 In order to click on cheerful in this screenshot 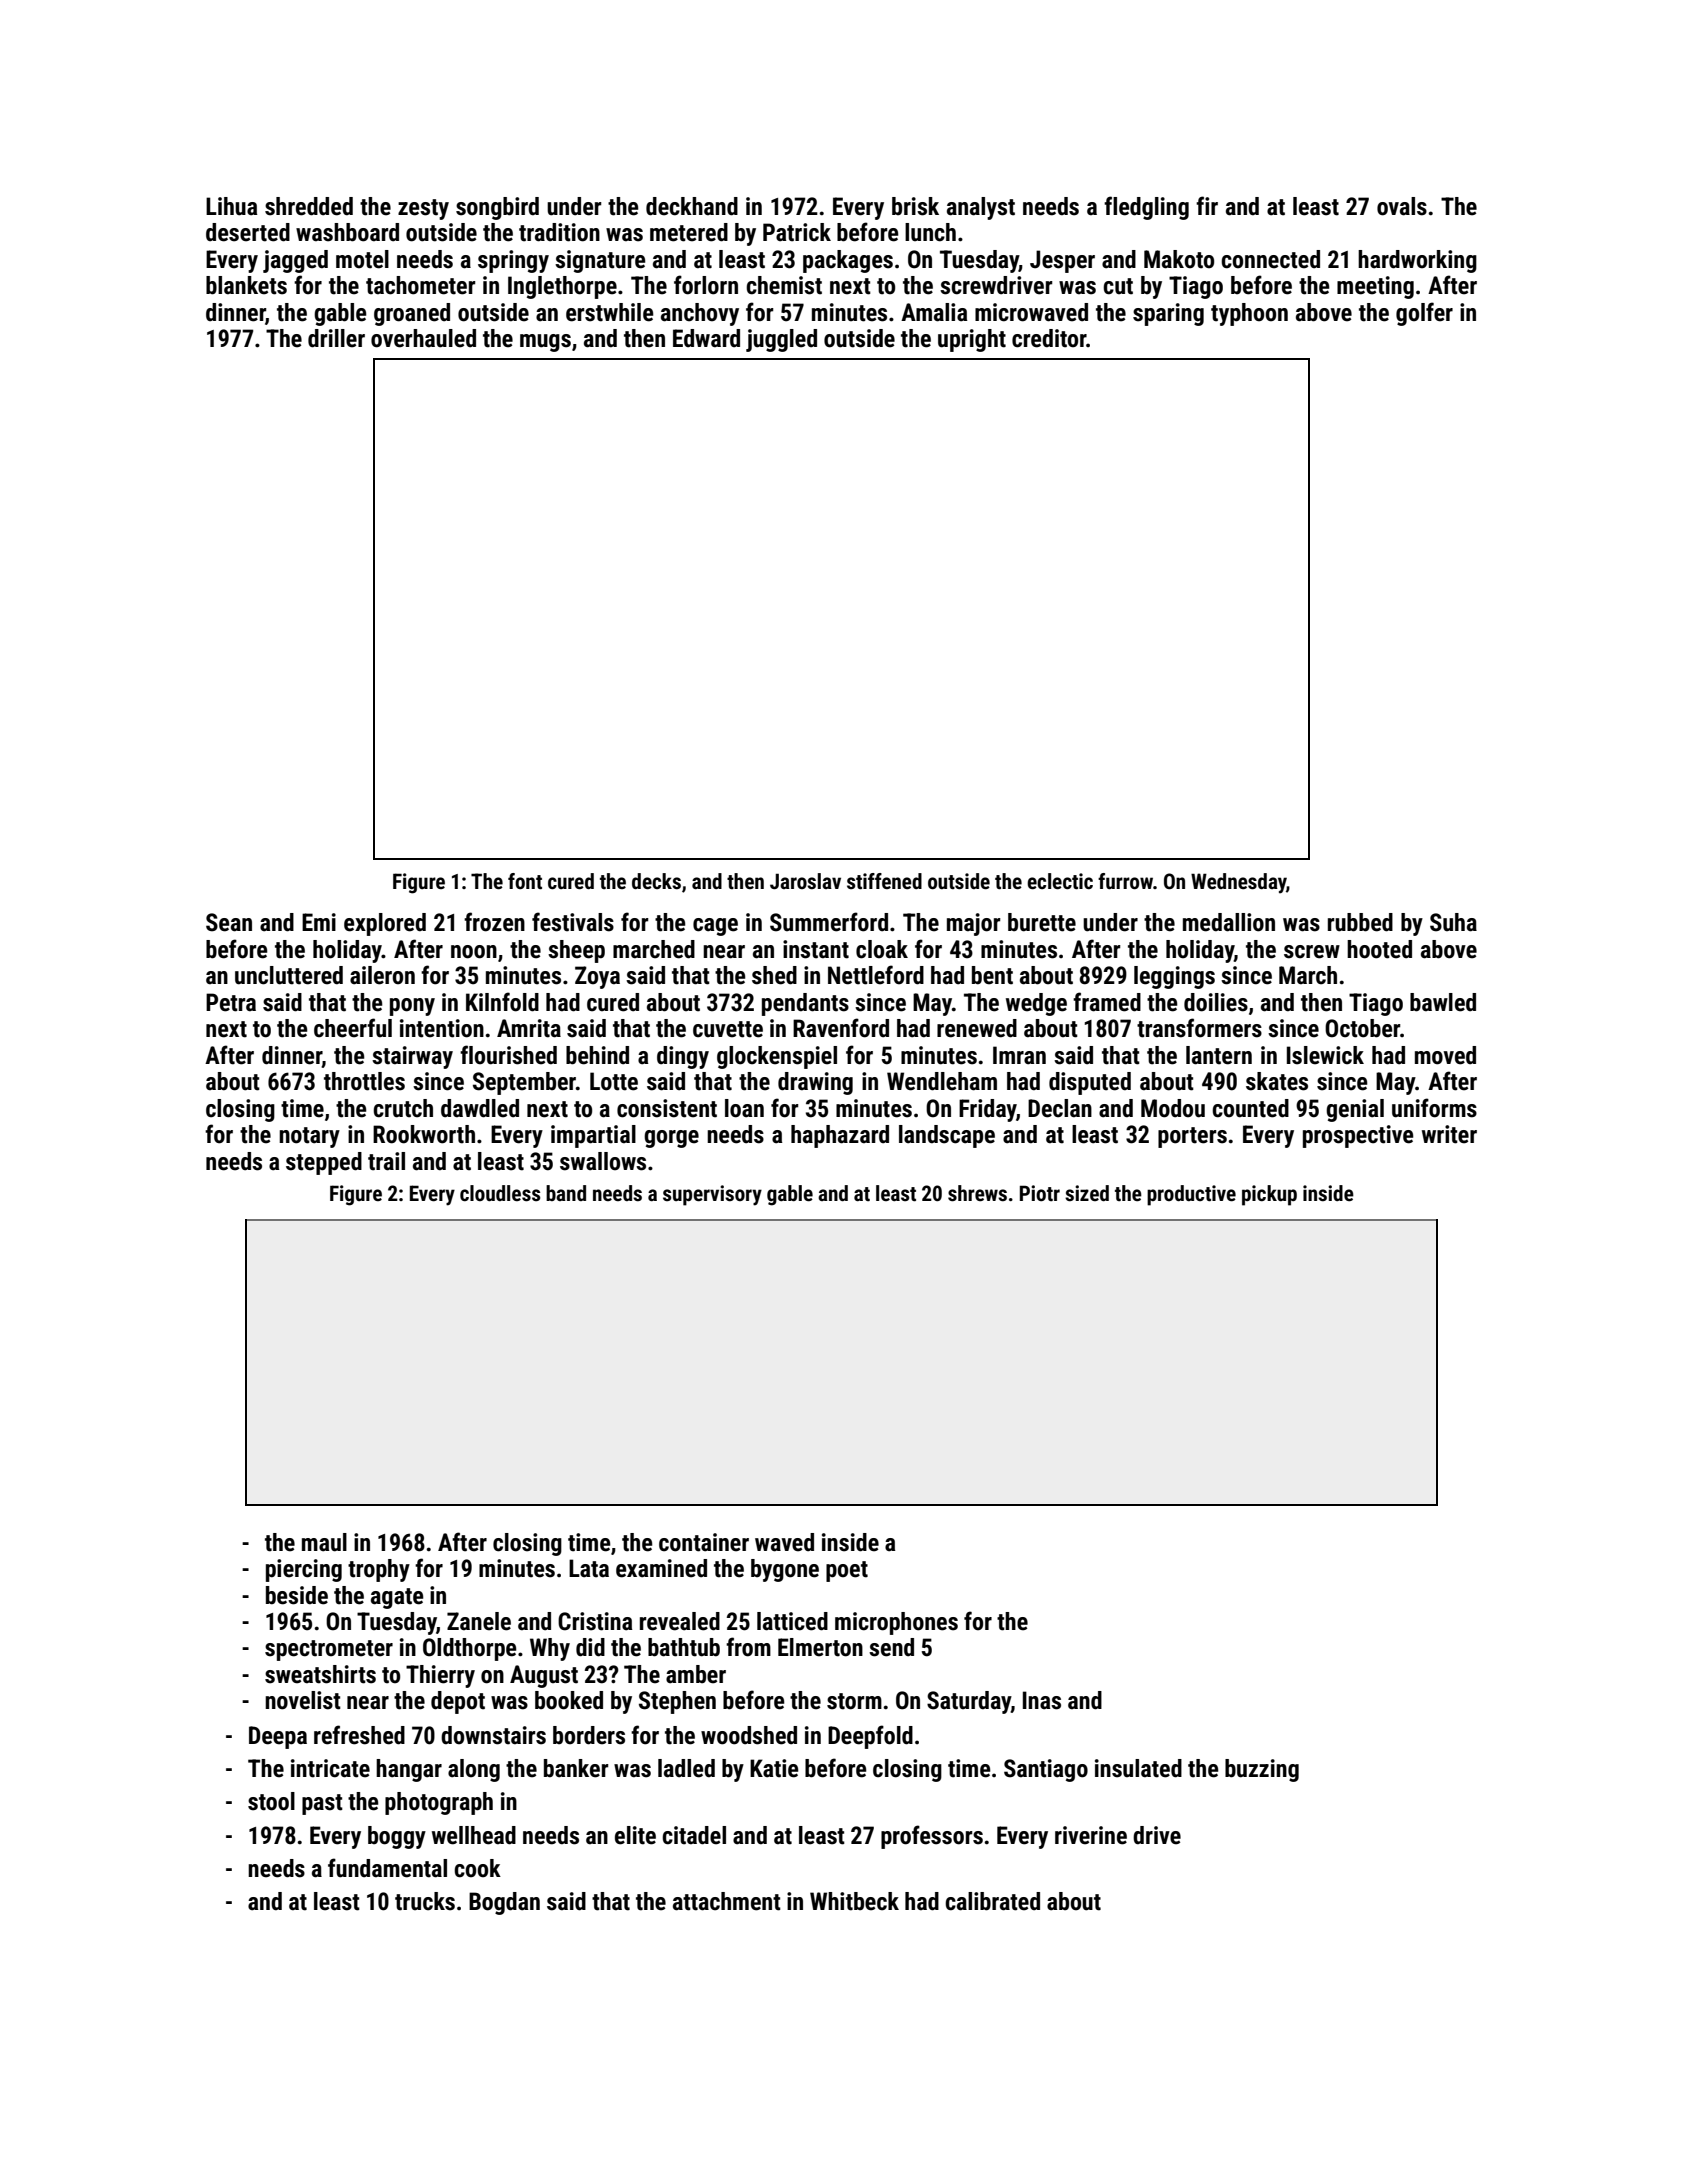, I will do `click(353, 1028)`.
